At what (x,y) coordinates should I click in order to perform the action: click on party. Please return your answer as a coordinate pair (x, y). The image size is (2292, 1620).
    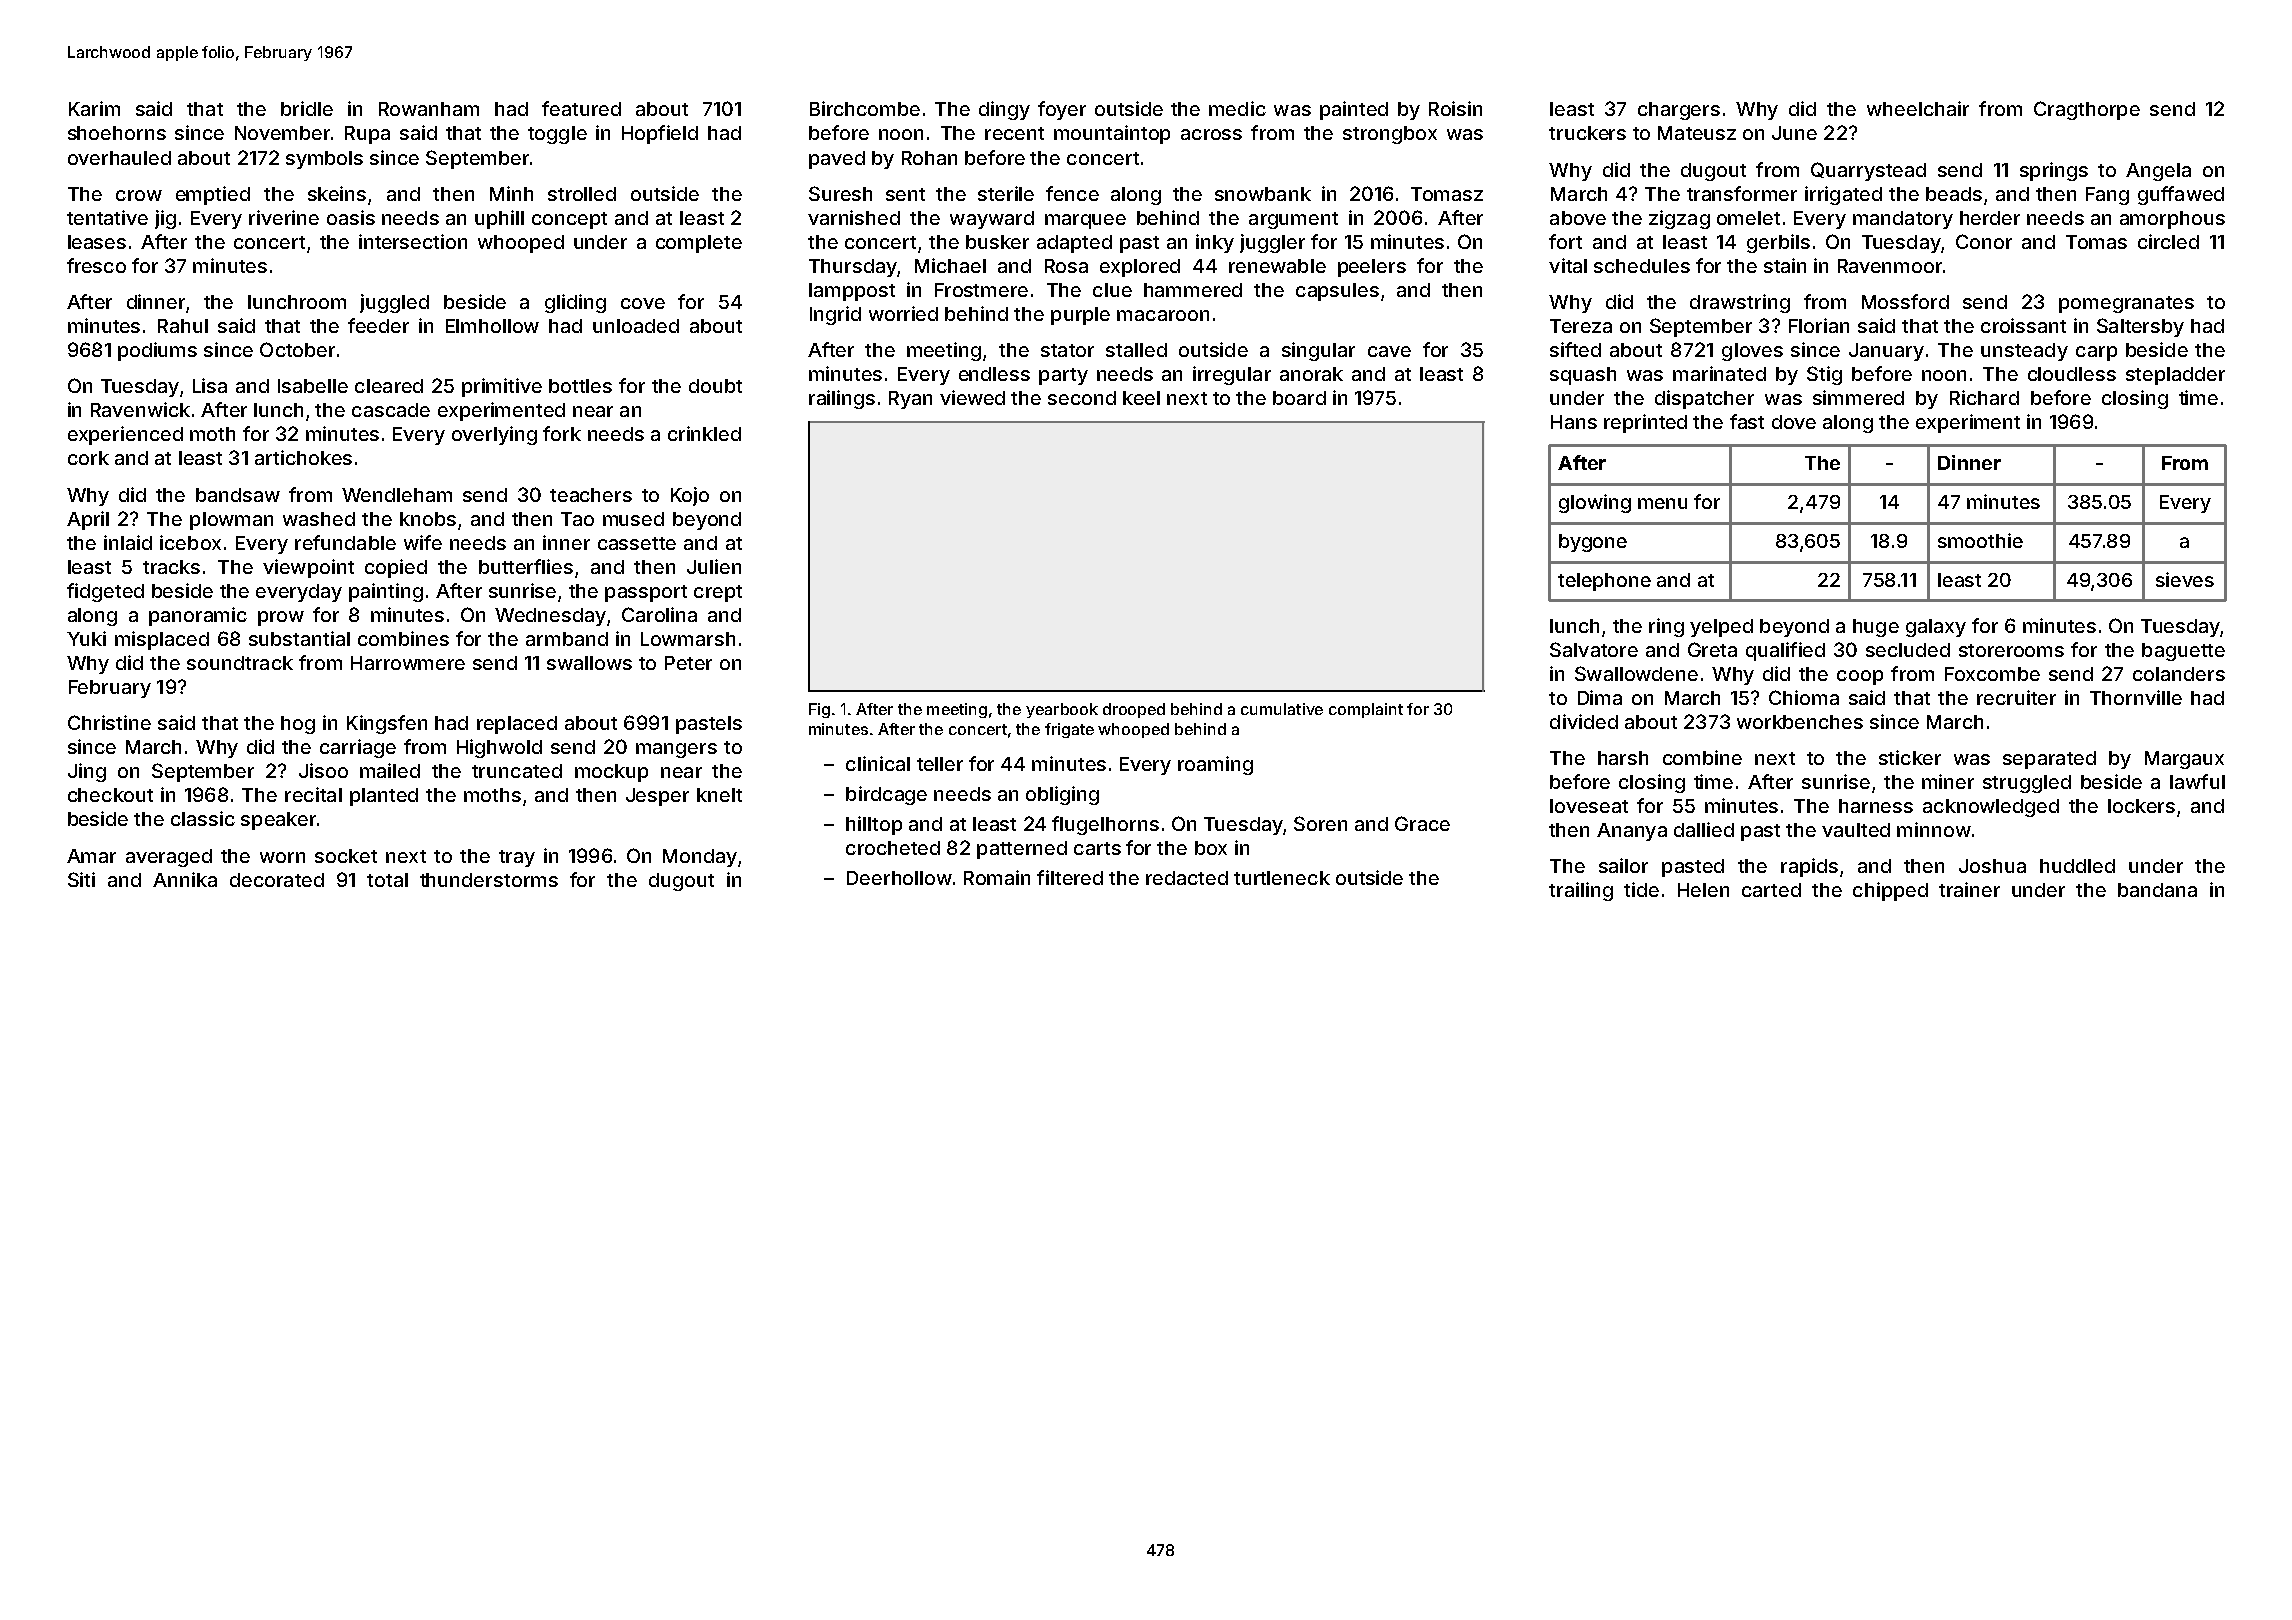
    Looking at the image, I should click on (1063, 376).
